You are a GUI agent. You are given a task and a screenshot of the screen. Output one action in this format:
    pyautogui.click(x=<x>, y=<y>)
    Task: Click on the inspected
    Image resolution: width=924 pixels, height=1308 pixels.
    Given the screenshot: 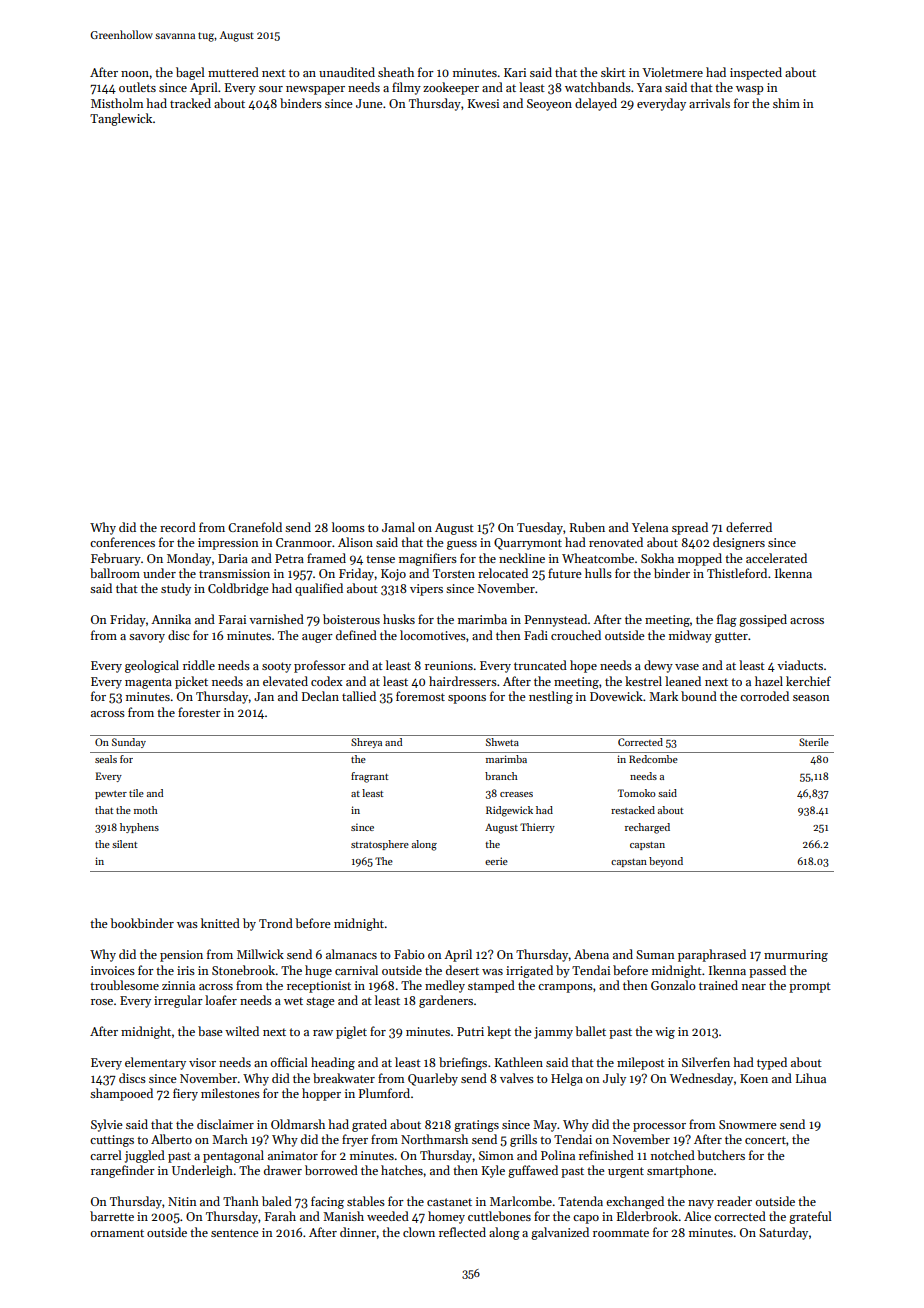 What is the action you would take?
    pyautogui.click(x=756, y=73)
